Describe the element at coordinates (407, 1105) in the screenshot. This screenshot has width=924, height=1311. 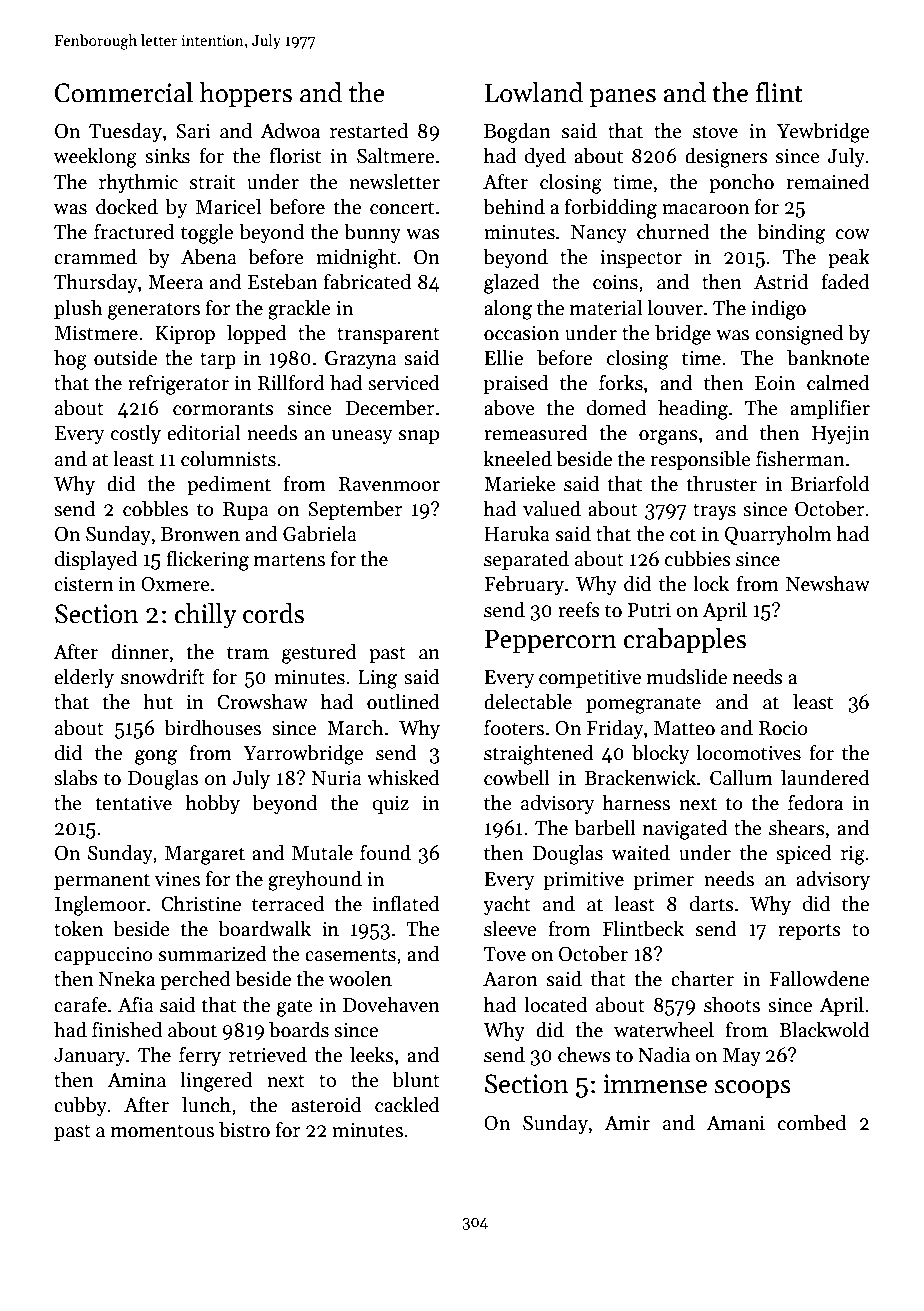
I see `cackled` at that location.
